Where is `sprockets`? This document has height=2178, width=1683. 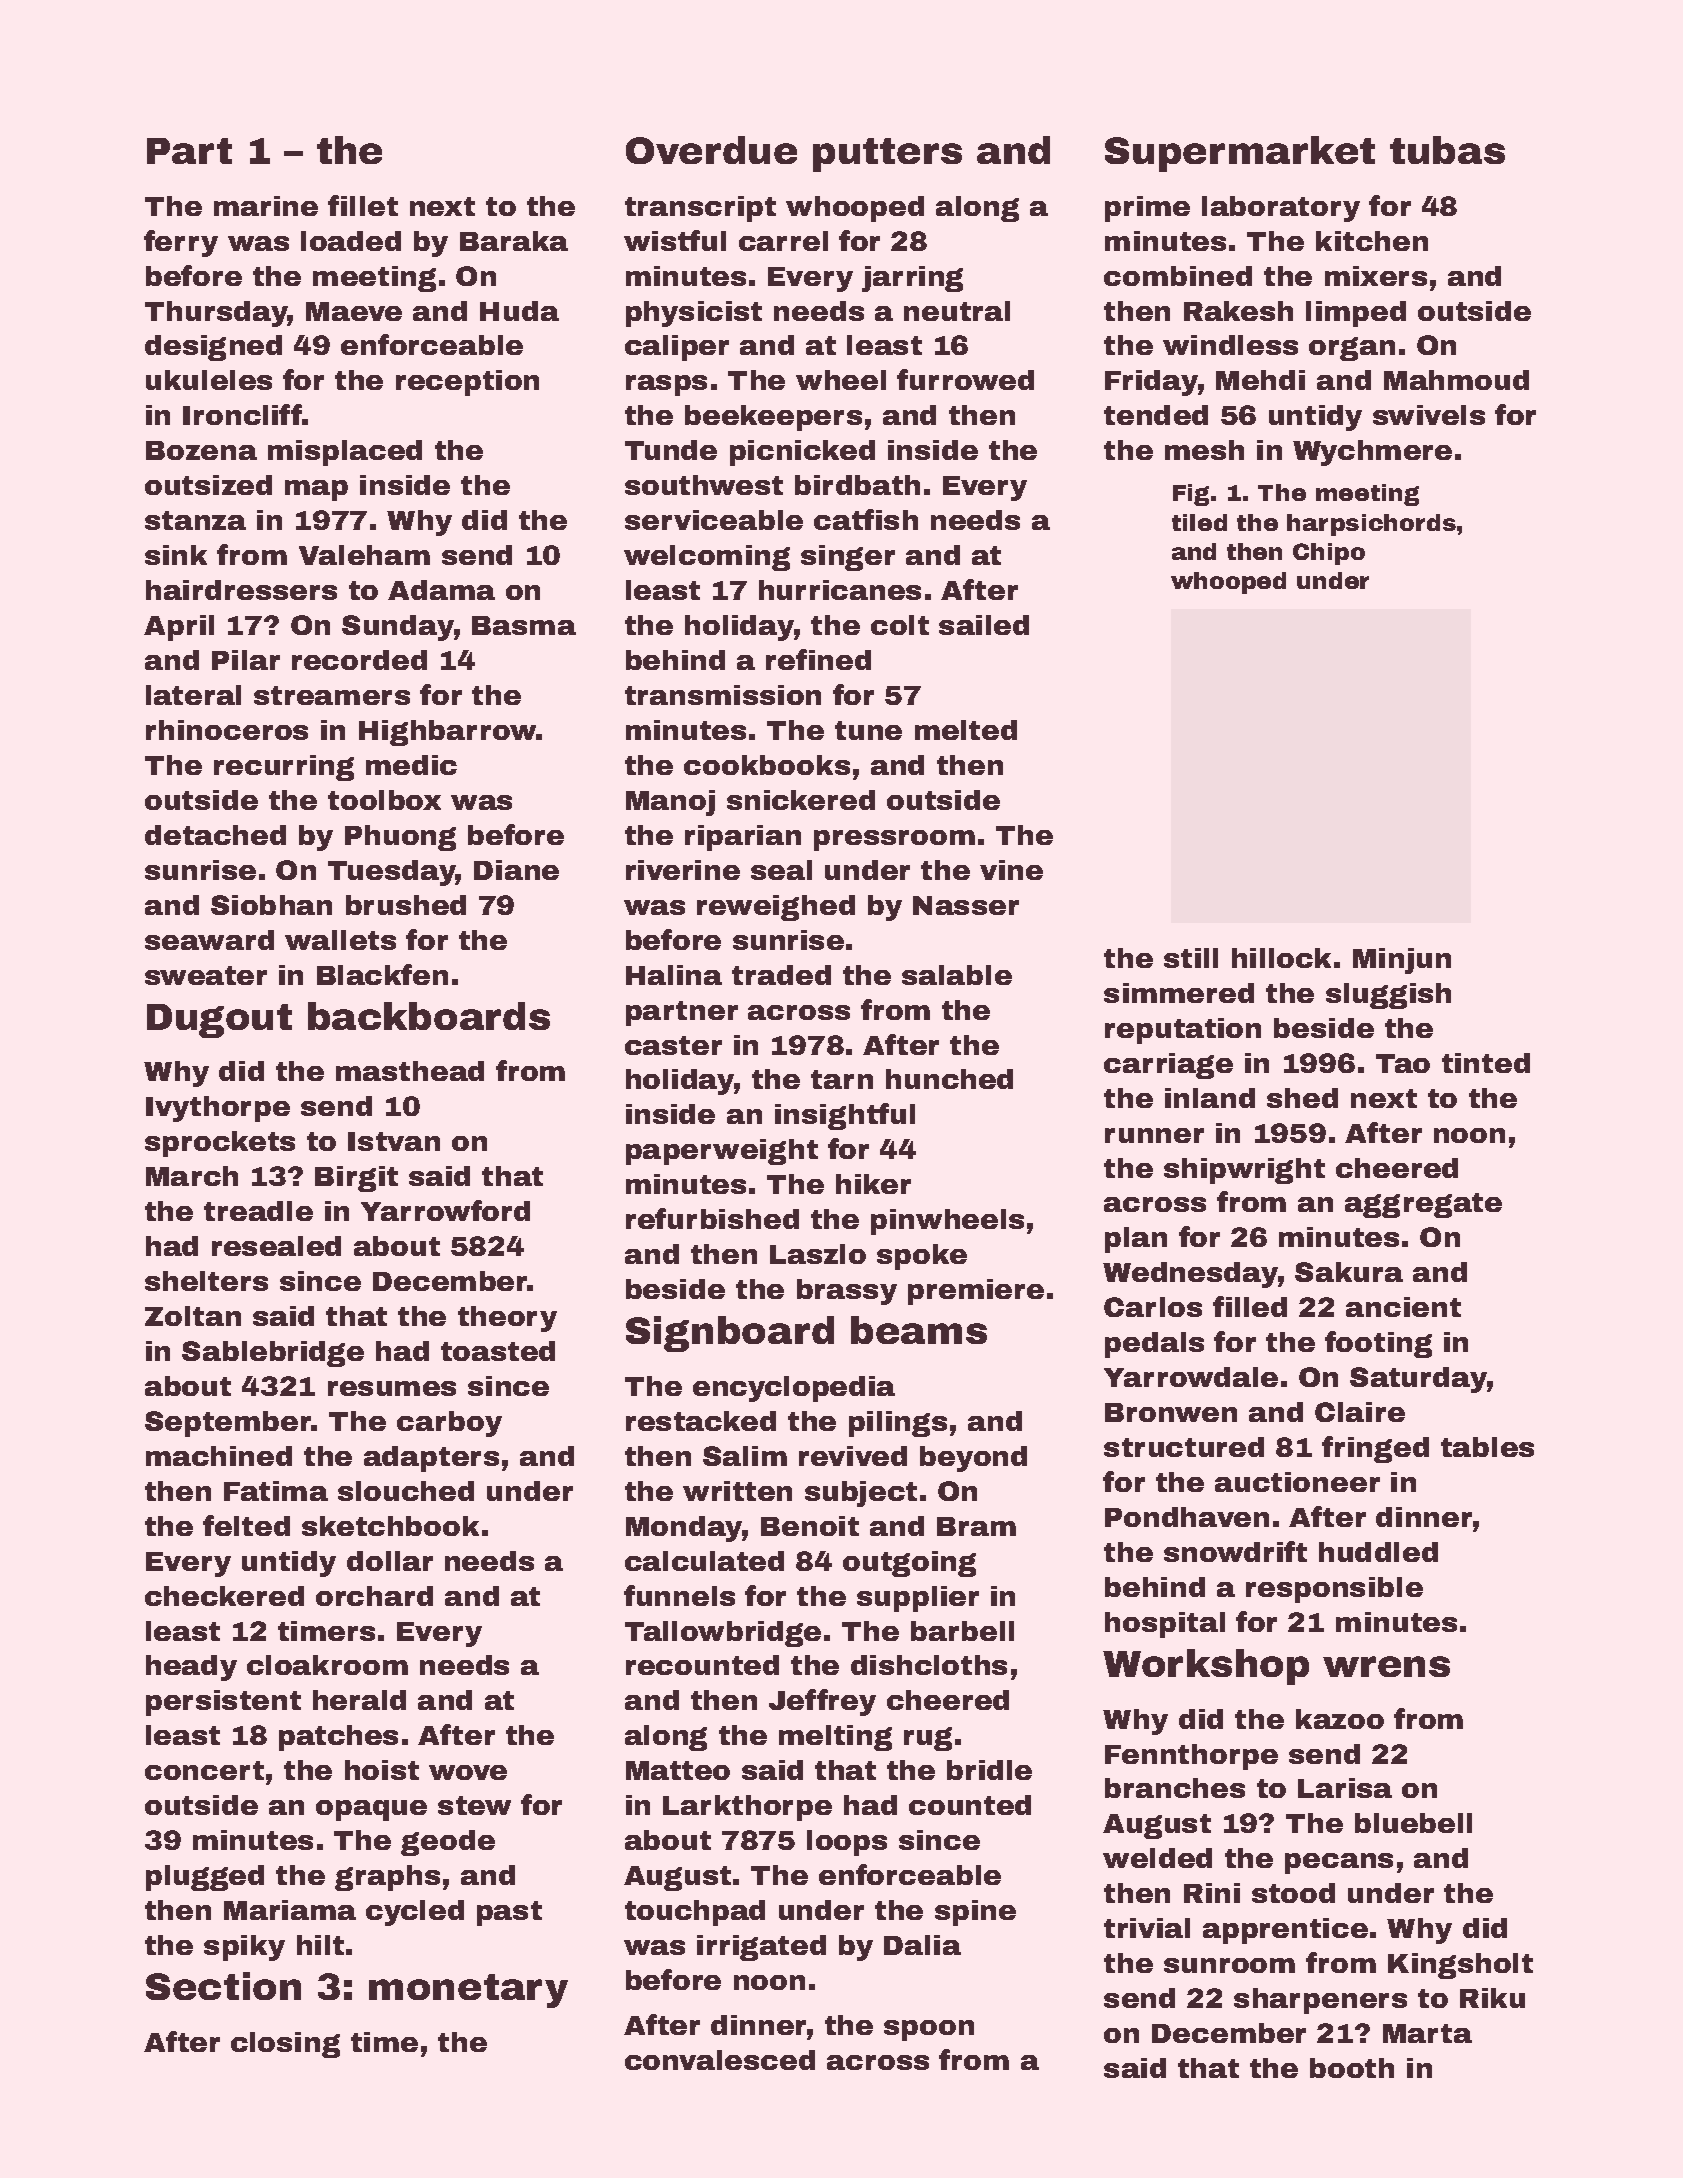 sprockets is located at coordinates (220, 1144).
